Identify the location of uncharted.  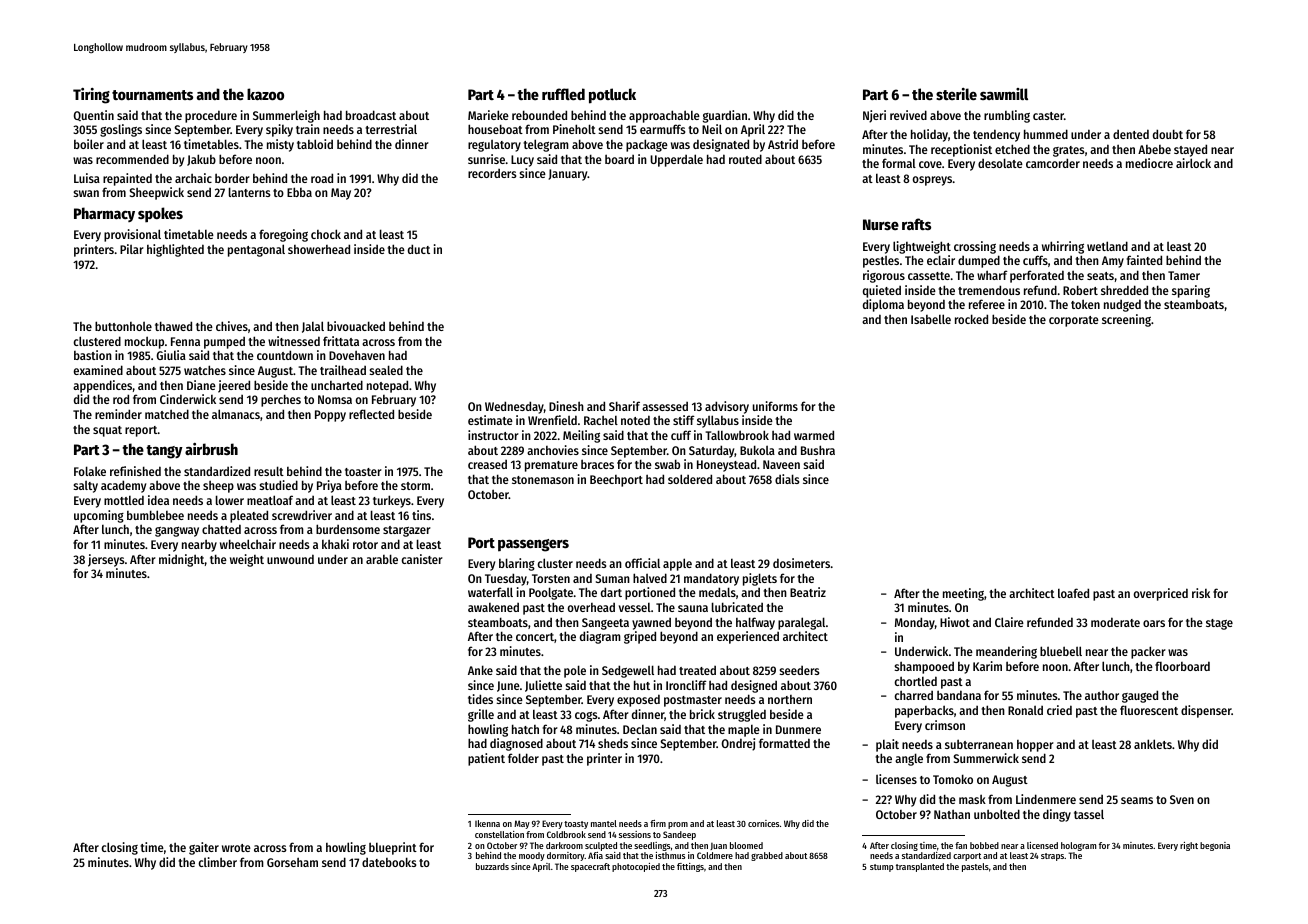
(337, 385).
